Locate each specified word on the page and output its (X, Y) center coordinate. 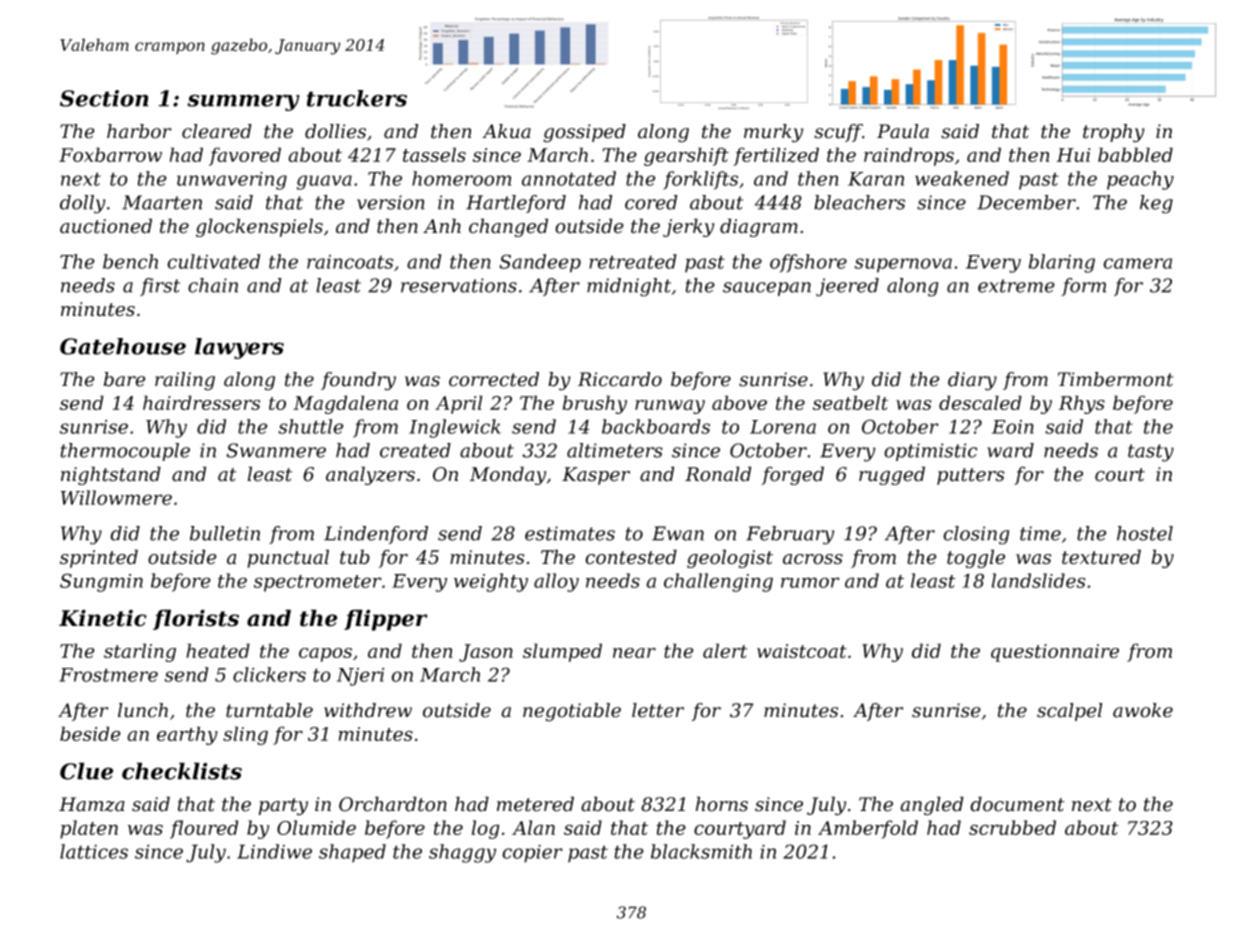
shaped (352, 853)
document (1017, 804)
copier (532, 854)
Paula (903, 131)
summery (243, 102)
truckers (357, 98)
